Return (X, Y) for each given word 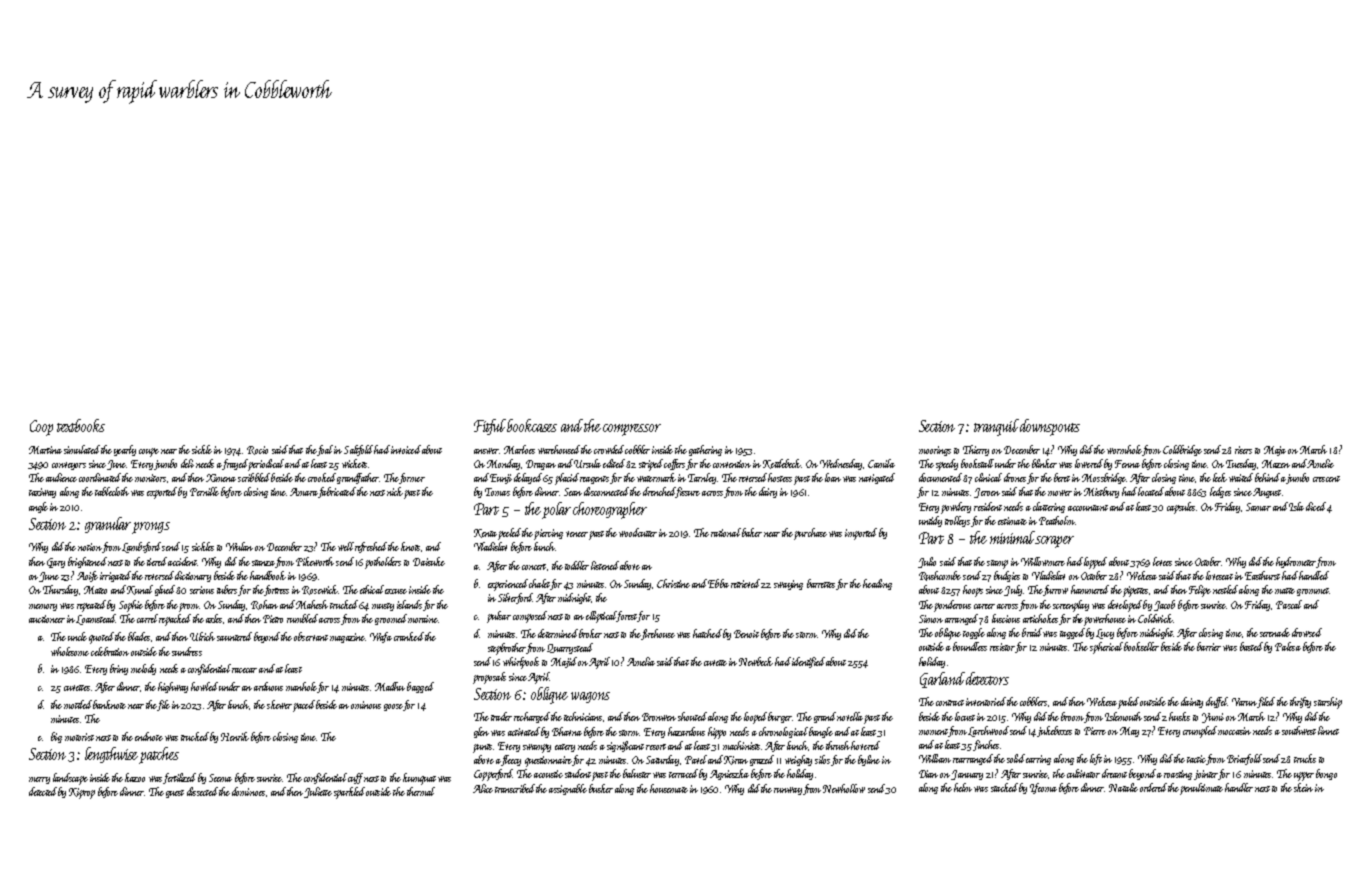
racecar (244, 670)
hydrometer (1296, 562)
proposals (489, 678)
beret (1062, 477)
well (346, 546)
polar (556, 510)
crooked (322, 477)
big (56, 737)
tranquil (996, 427)
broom (1072, 716)
